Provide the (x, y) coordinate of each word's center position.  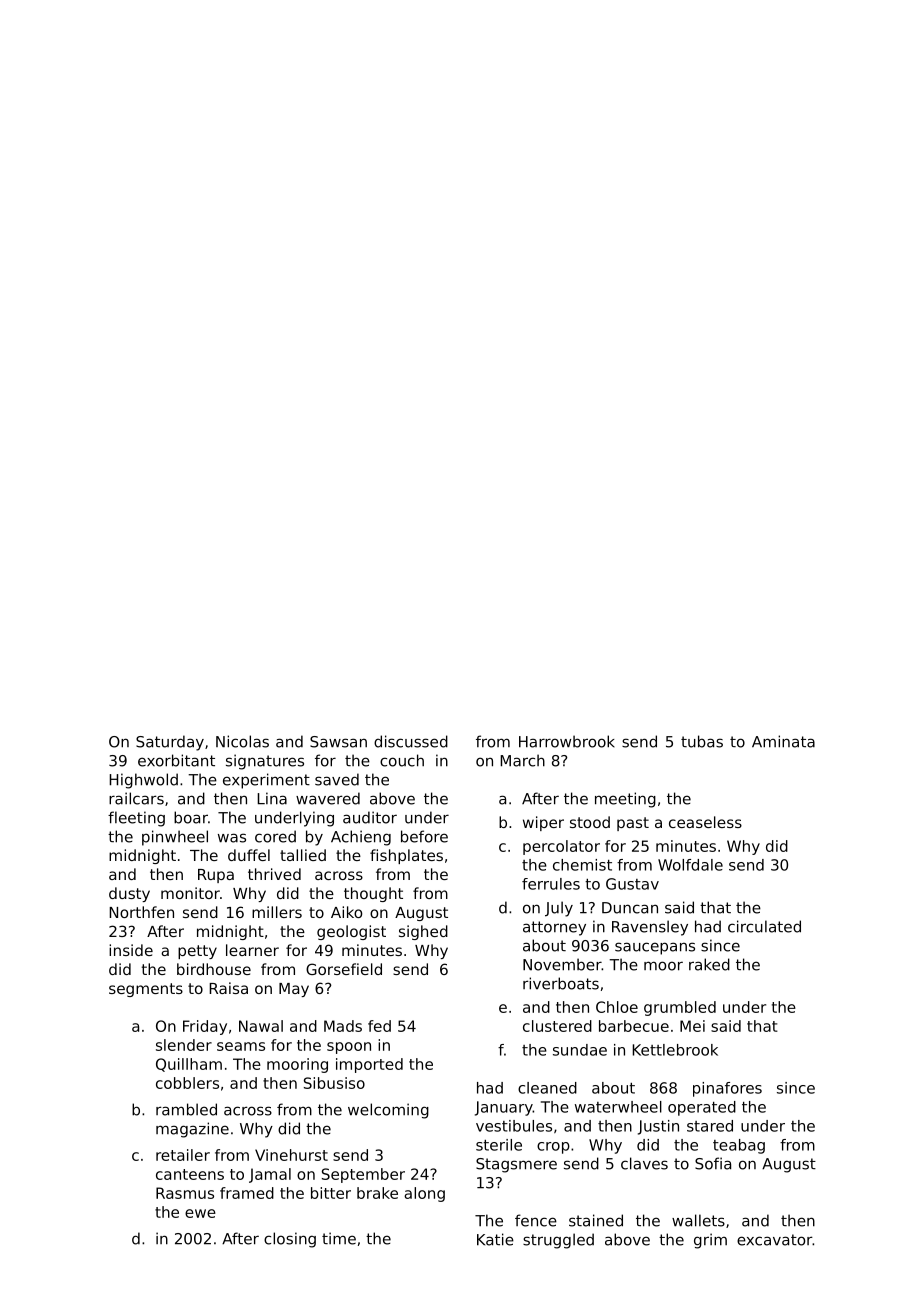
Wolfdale (690, 865)
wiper (543, 823)
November (562, 964)
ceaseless (705, 822)
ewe (200, 1213)
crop (553, 1148)
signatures (265, 762)
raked (709, 964)
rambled (186, 1109)
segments (146, 990)
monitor (190, 893)
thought (373, 894)
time (339, 1238)
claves (644, 1163)
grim (710, 1241)
